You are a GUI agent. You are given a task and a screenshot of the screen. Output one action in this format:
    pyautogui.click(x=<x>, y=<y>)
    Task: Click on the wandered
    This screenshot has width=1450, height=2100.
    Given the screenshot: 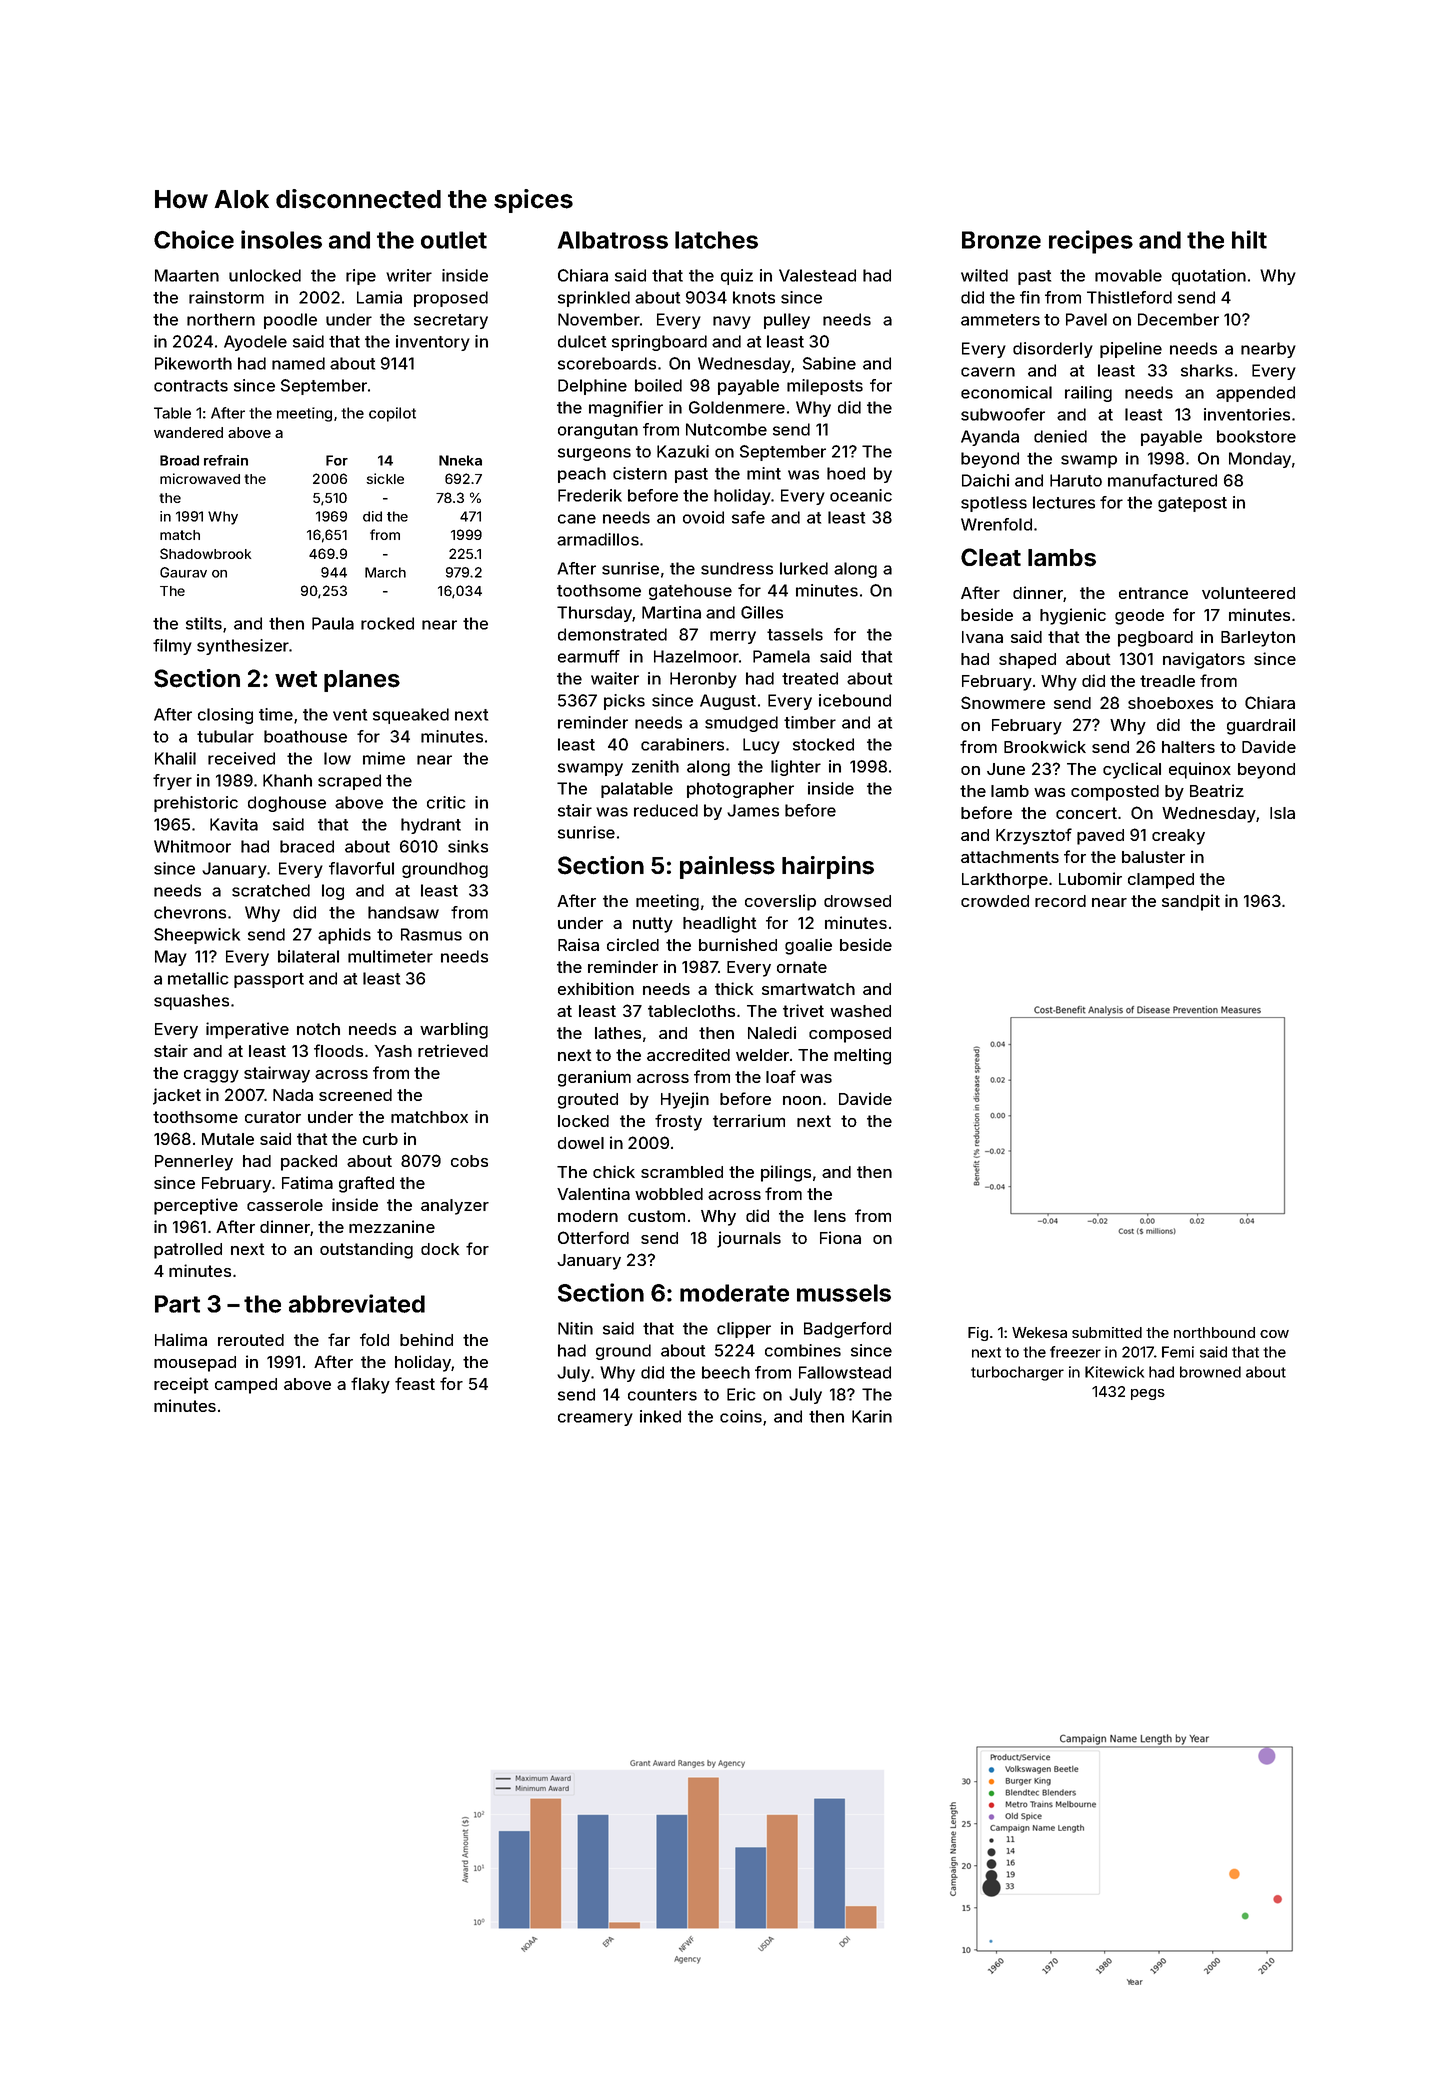 What is the action you would take?
    pyautogui.click(x=188, y=432)
